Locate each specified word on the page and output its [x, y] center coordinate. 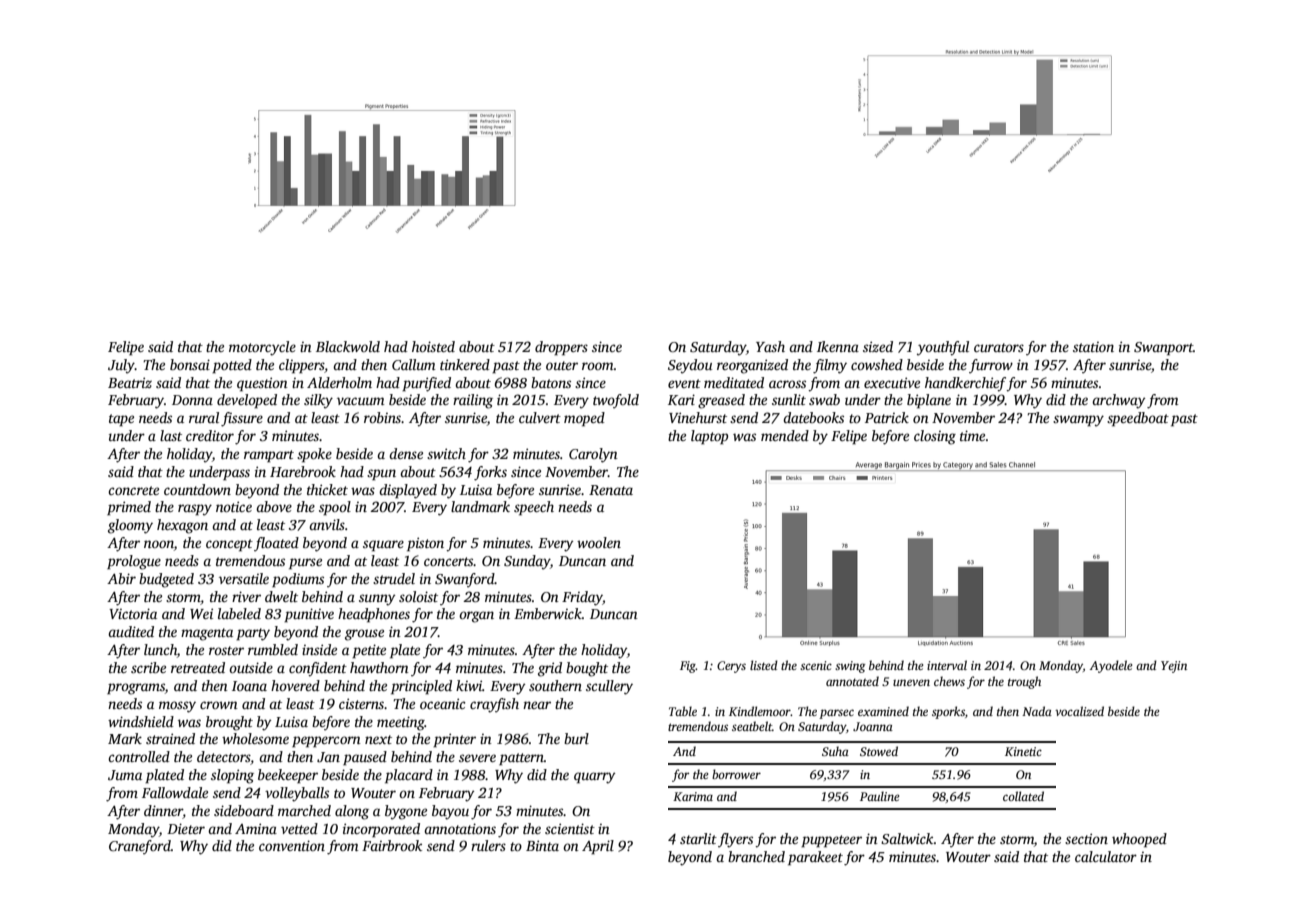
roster [226, 650]
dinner [163, 810]
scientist [570, 828]
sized [878, 346]
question [262, 384]
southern [555, 685]
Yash [770, 346]
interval [947, 665]
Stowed [879, 751]
